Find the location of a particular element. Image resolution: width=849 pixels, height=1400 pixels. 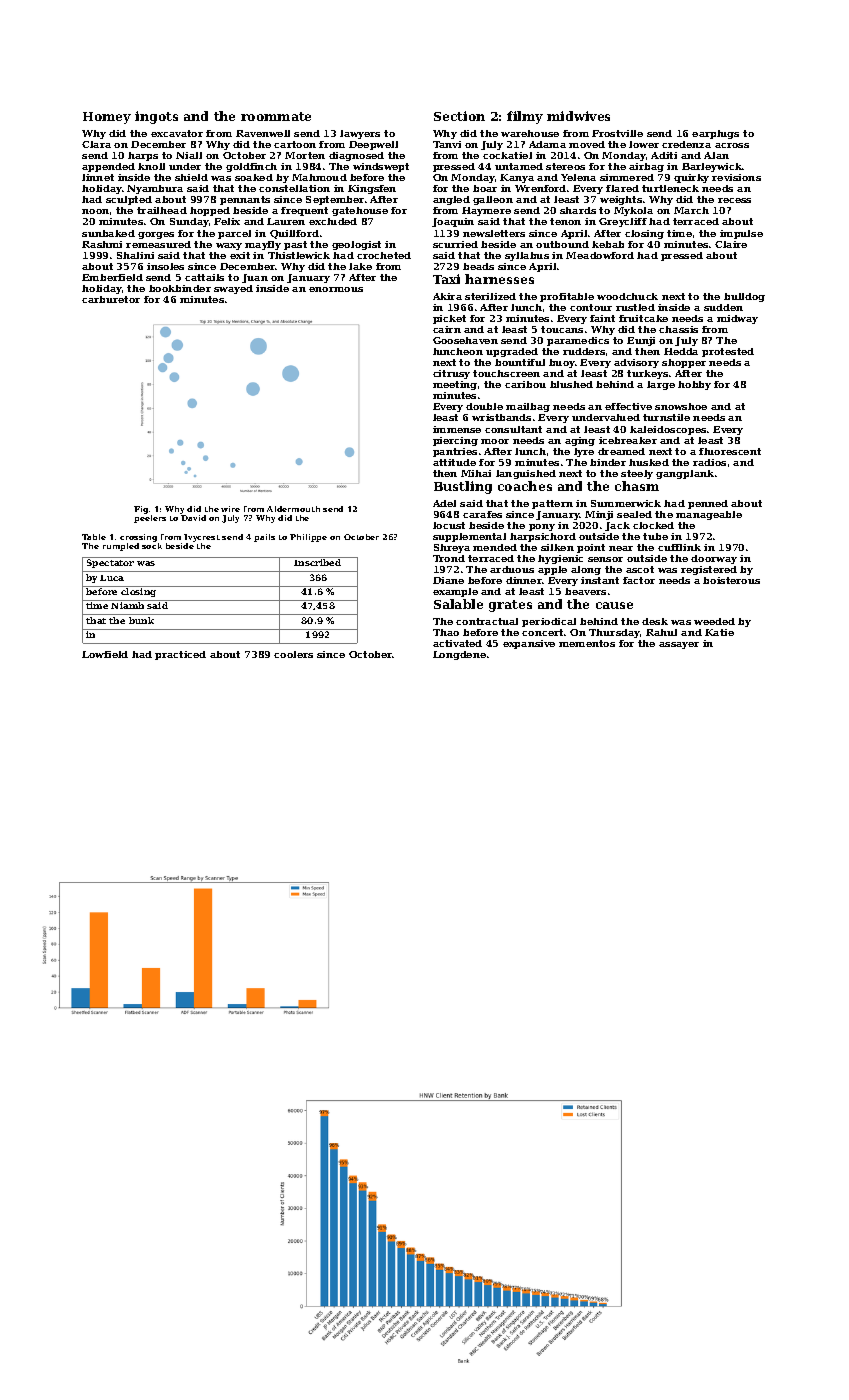

shield is located at coordinates (191, 177).
